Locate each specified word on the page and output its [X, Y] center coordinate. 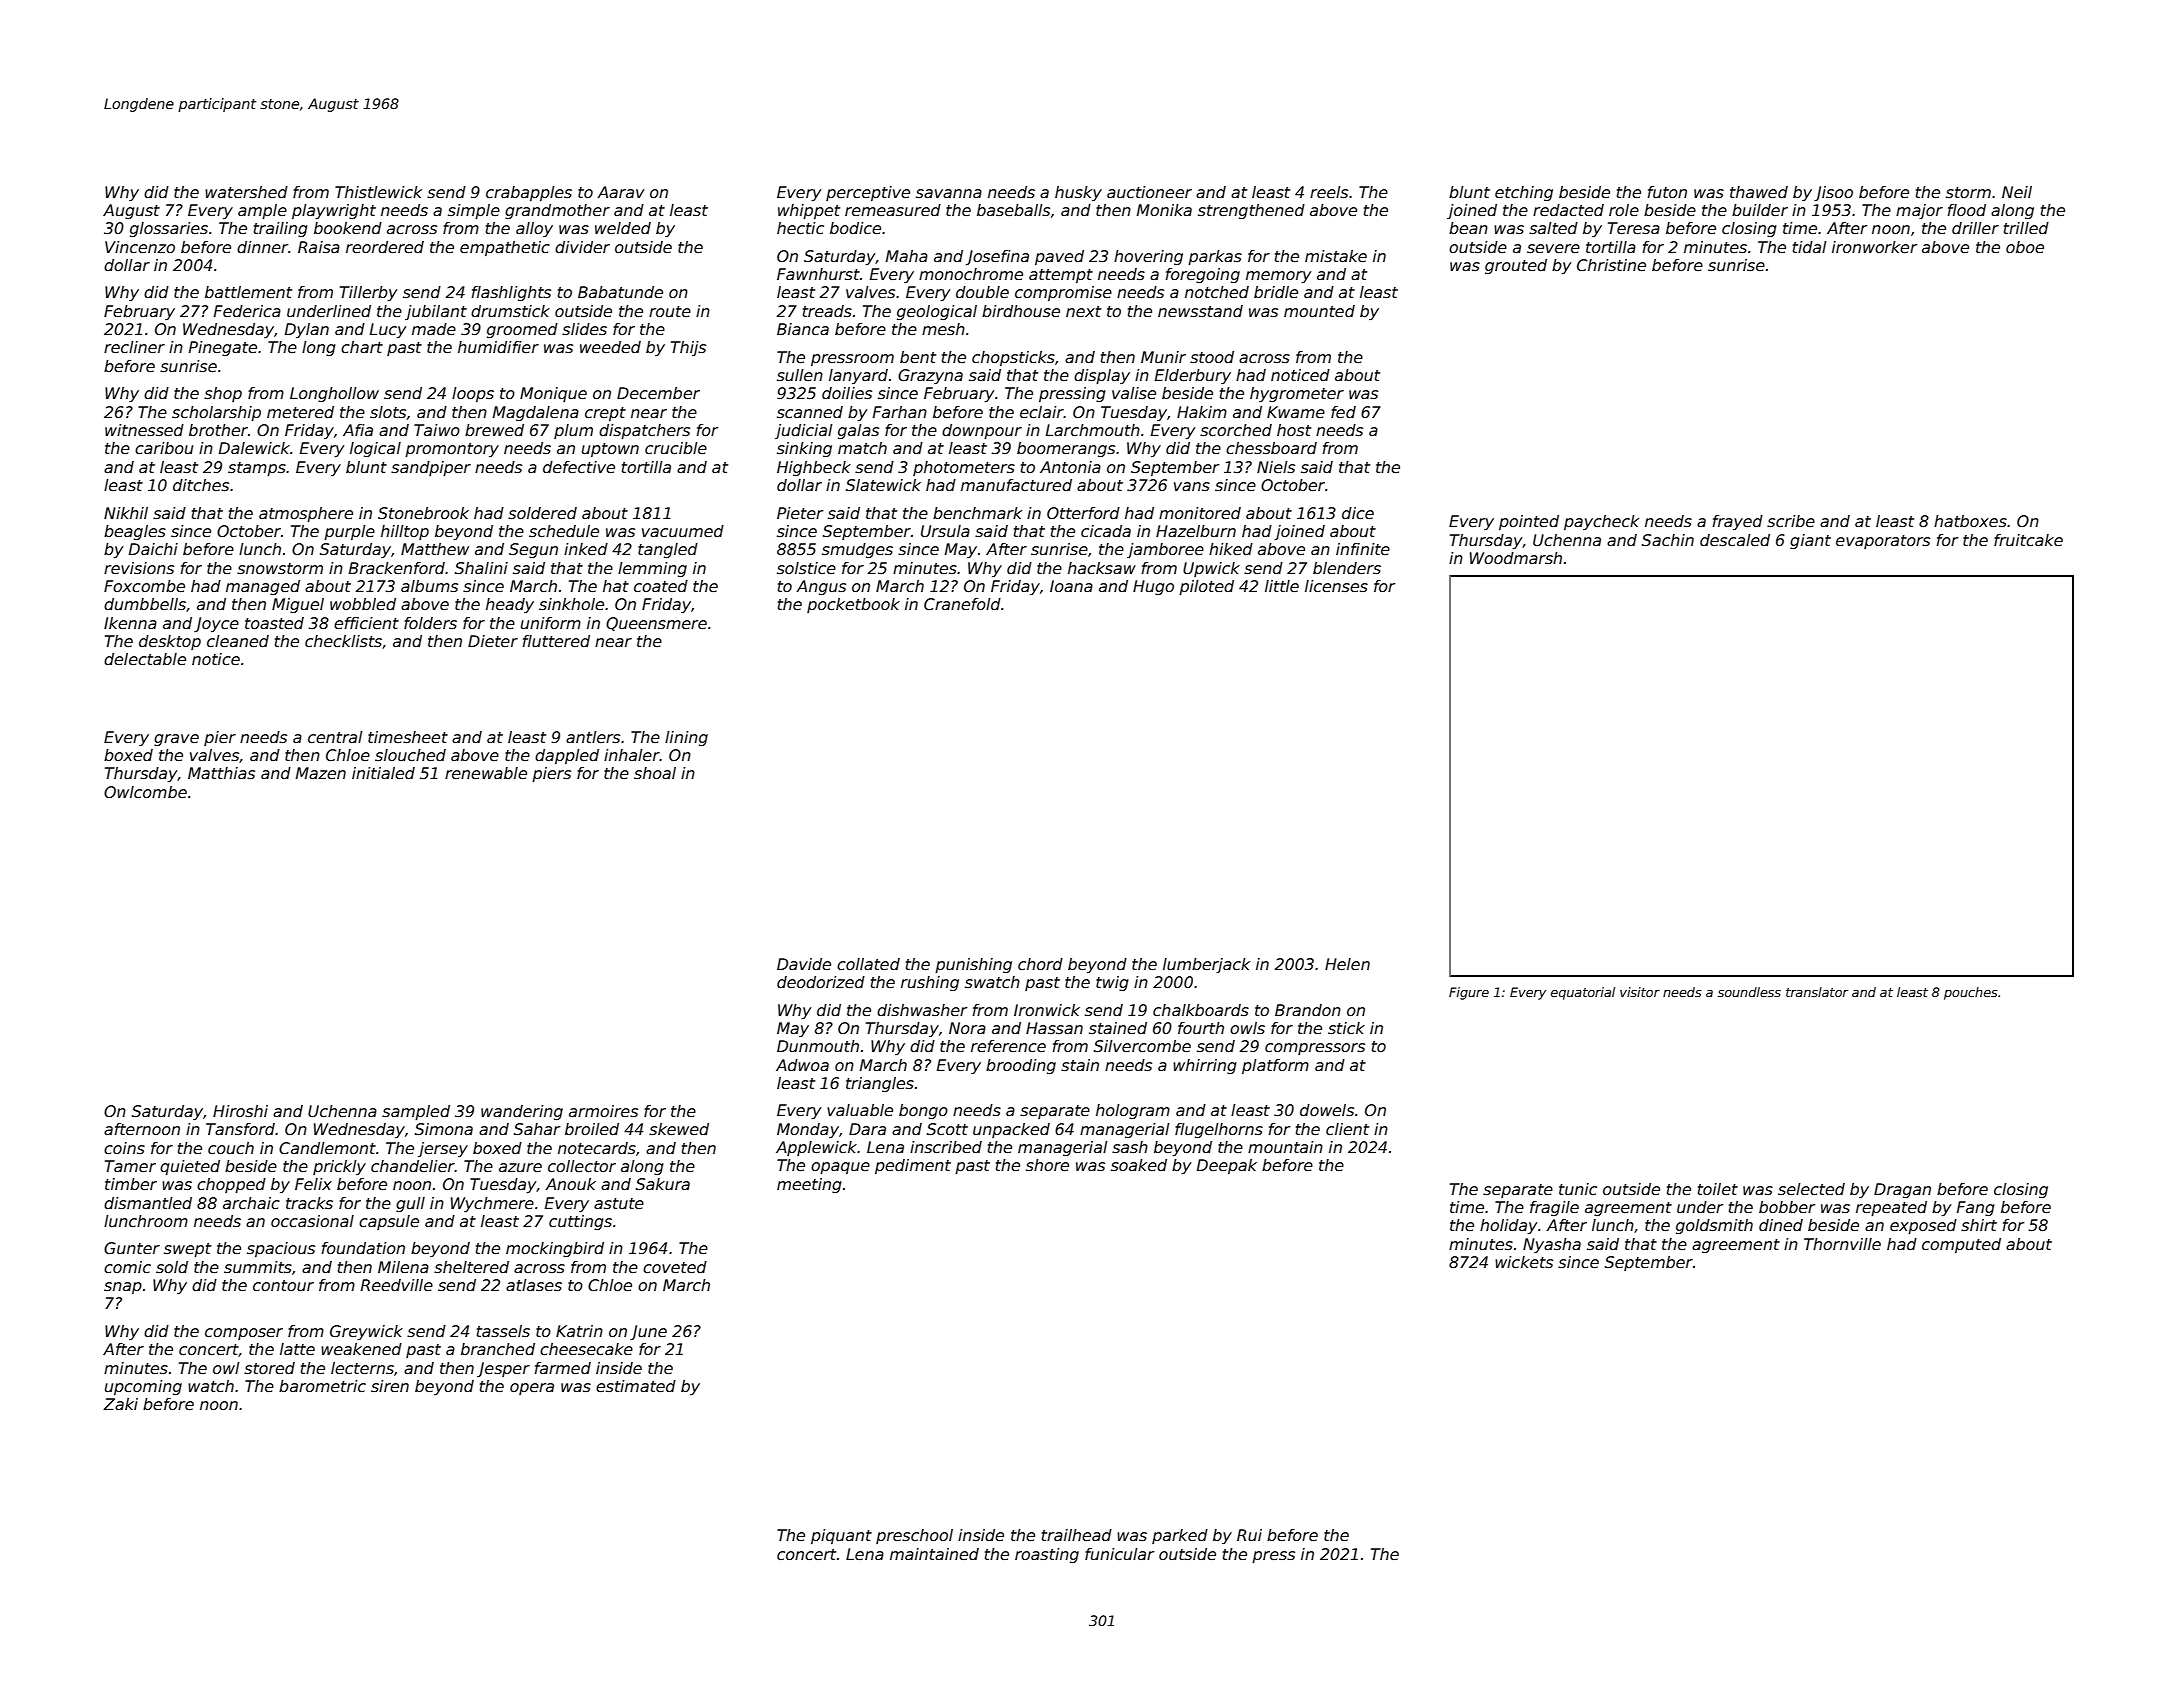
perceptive [868, 193]
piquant [841, 1536]
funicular [1120, 1554]
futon [1667, 192]
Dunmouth [818, 1046]
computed [1961, 1245]
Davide [804, 964]
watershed [246, 192]
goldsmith [1714, 1226]
